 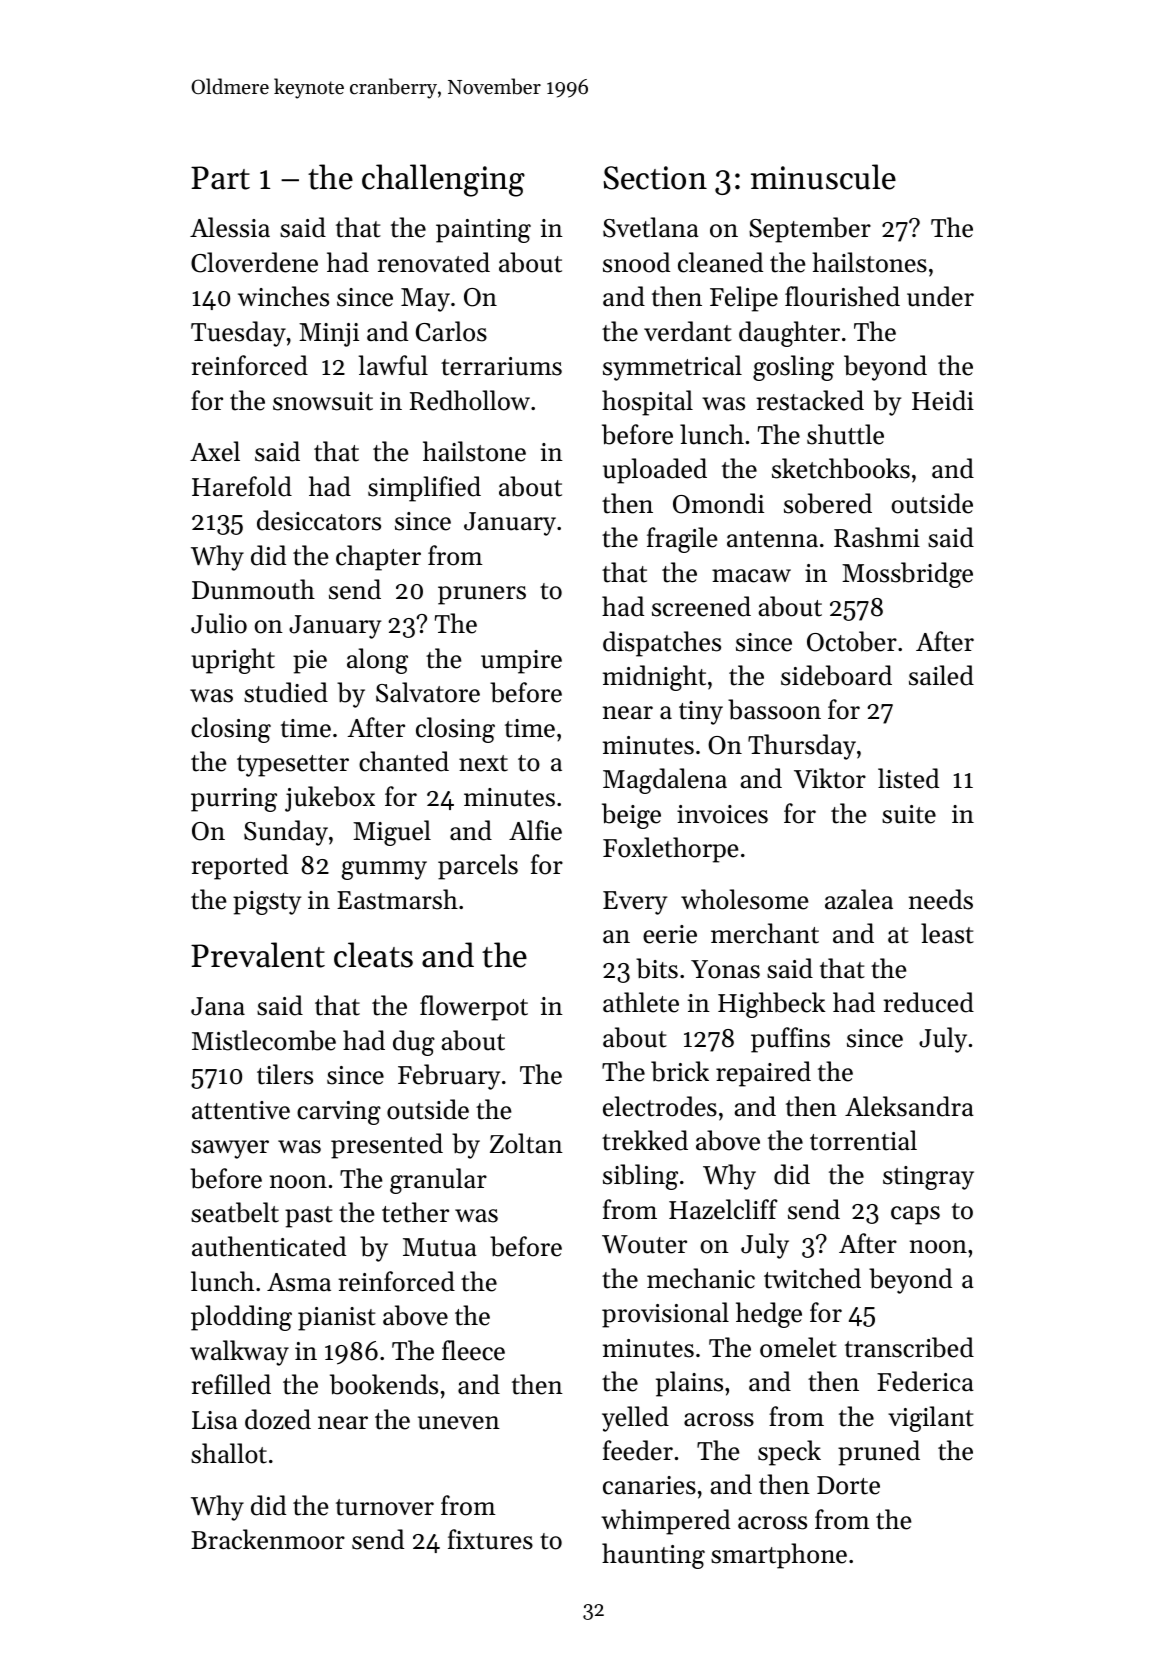 What do you see at coordinates (268, 1539) in the screenshot?
I see `Brackenmoor` at bounding box center [268, 1539].
